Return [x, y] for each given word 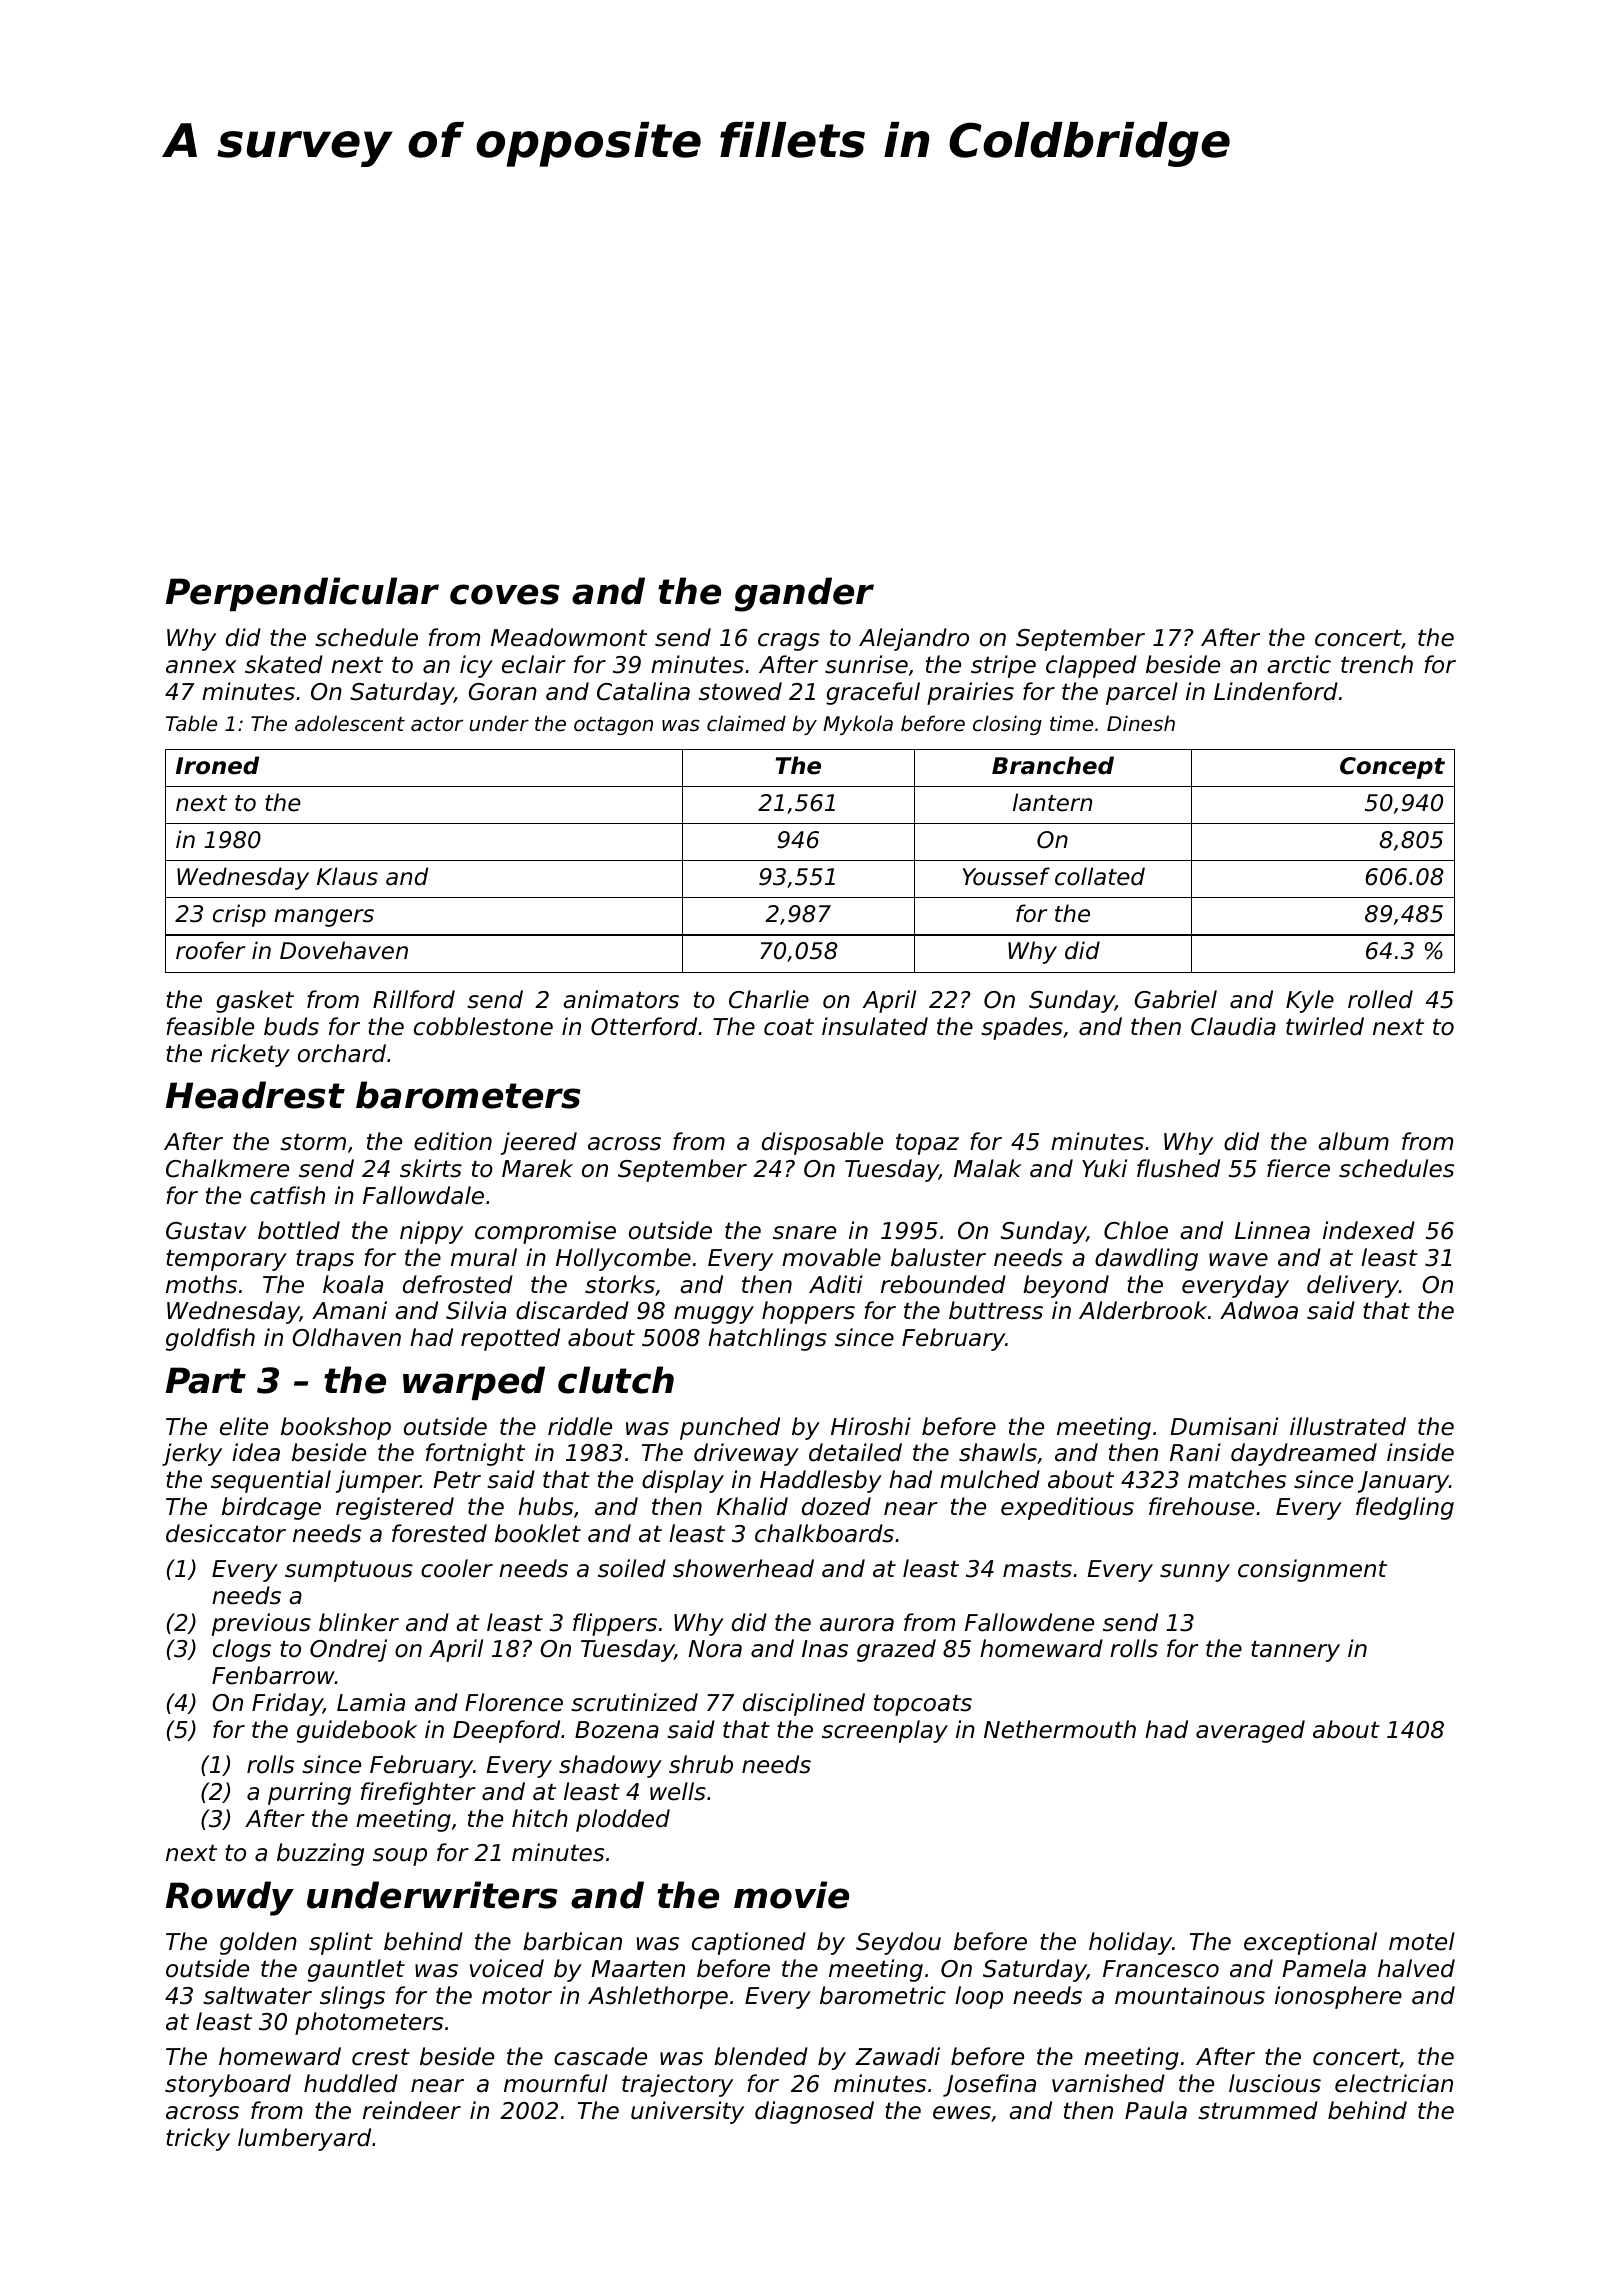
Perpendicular [302, 594]
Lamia [371, 1702]
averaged [1250, 1731]
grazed [896, 1650]
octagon [613, 726]
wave [1238, 1260]
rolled [1380, 999]
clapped [1091, 666]
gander [804, 594]
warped [474, 1383]
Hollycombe [623, 1259]
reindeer [412, 2110]
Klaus [347, 876]
